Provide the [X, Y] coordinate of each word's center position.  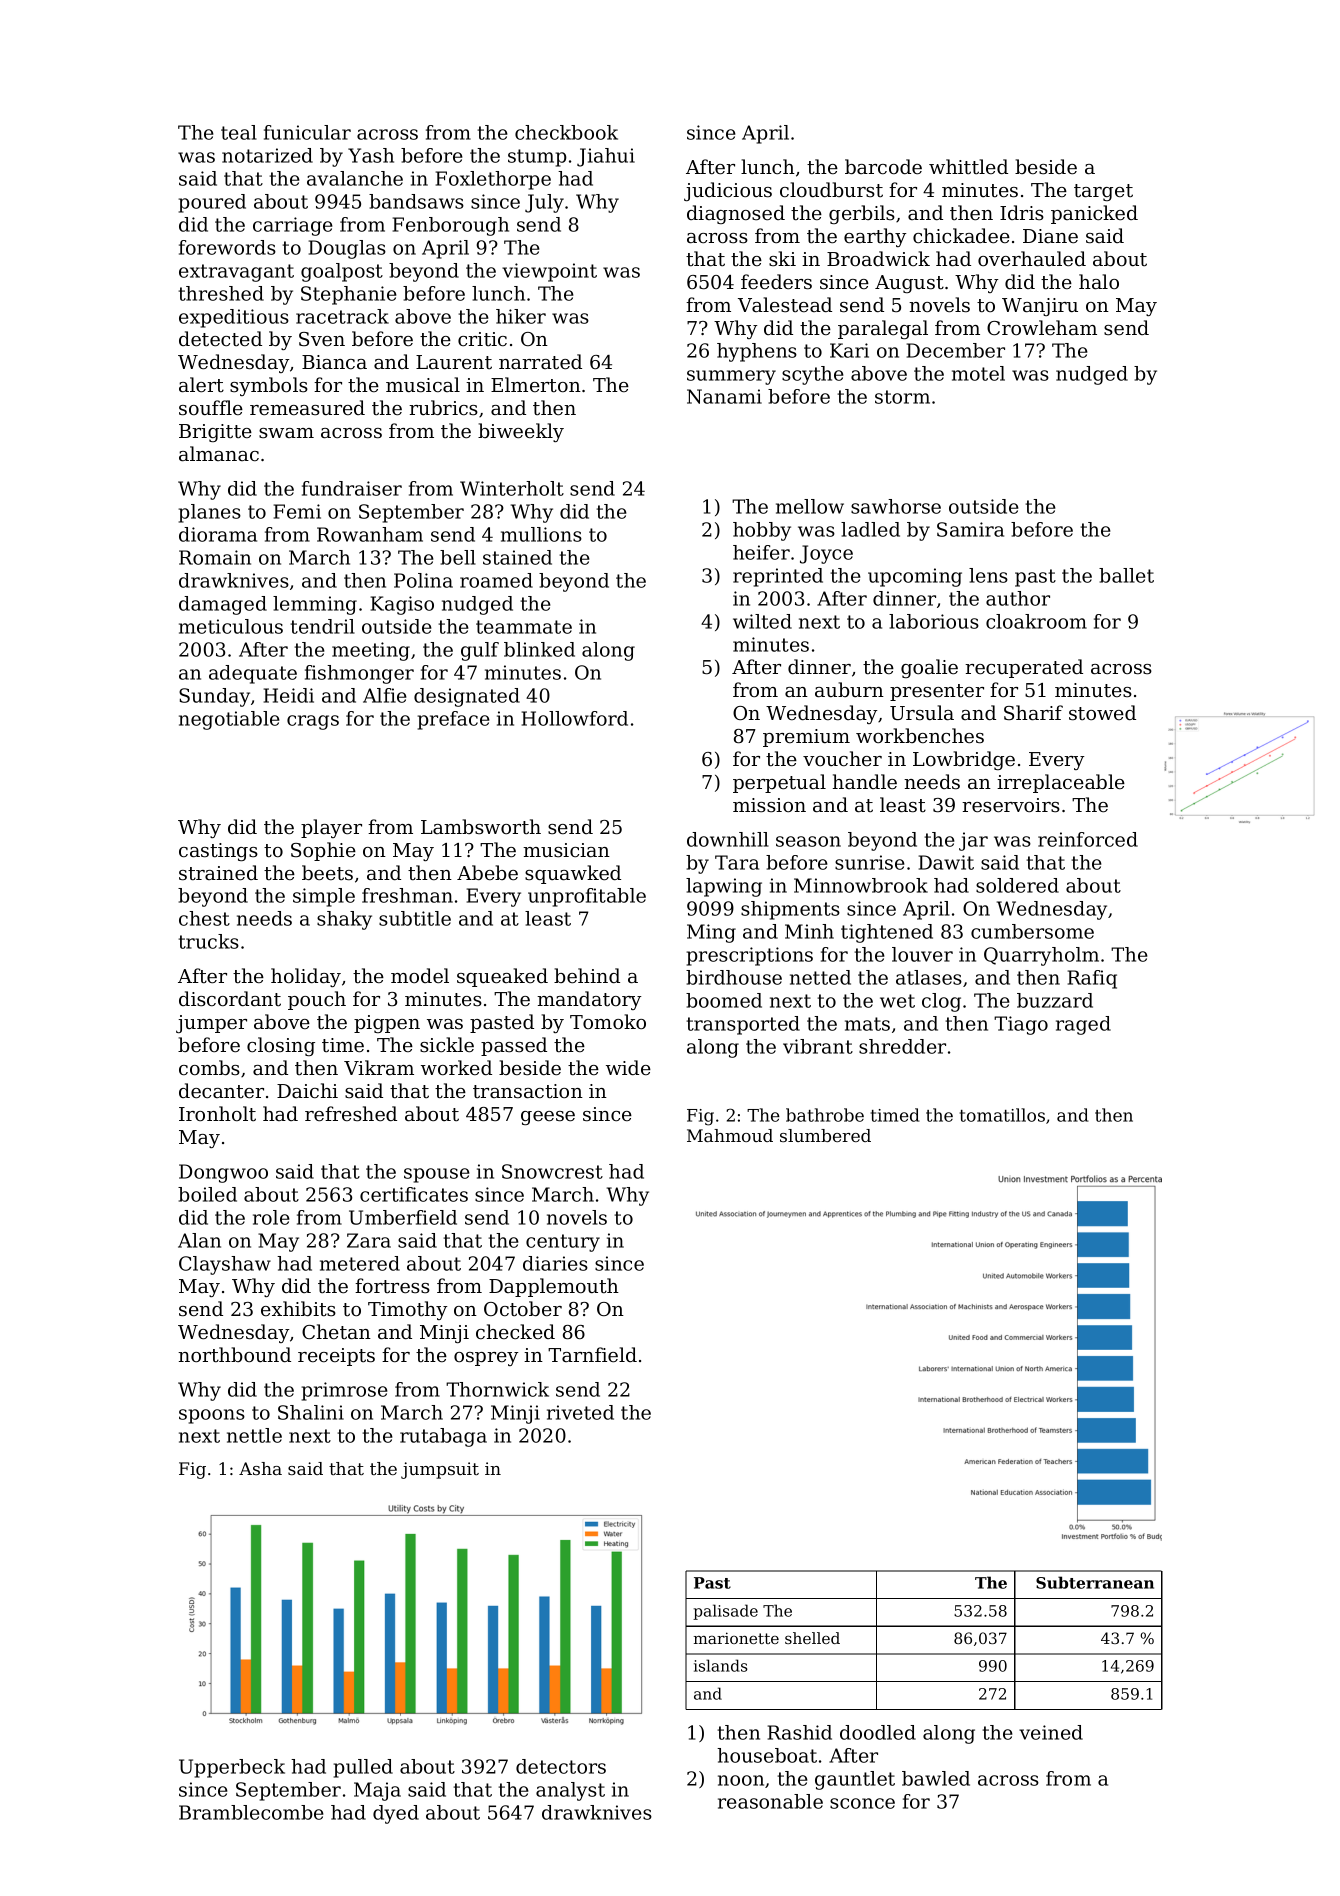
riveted [580, 1412]
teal [239, 132]
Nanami [724, 396]
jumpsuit [440, 1470]
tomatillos [1002, 1115]
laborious [934, 621]
